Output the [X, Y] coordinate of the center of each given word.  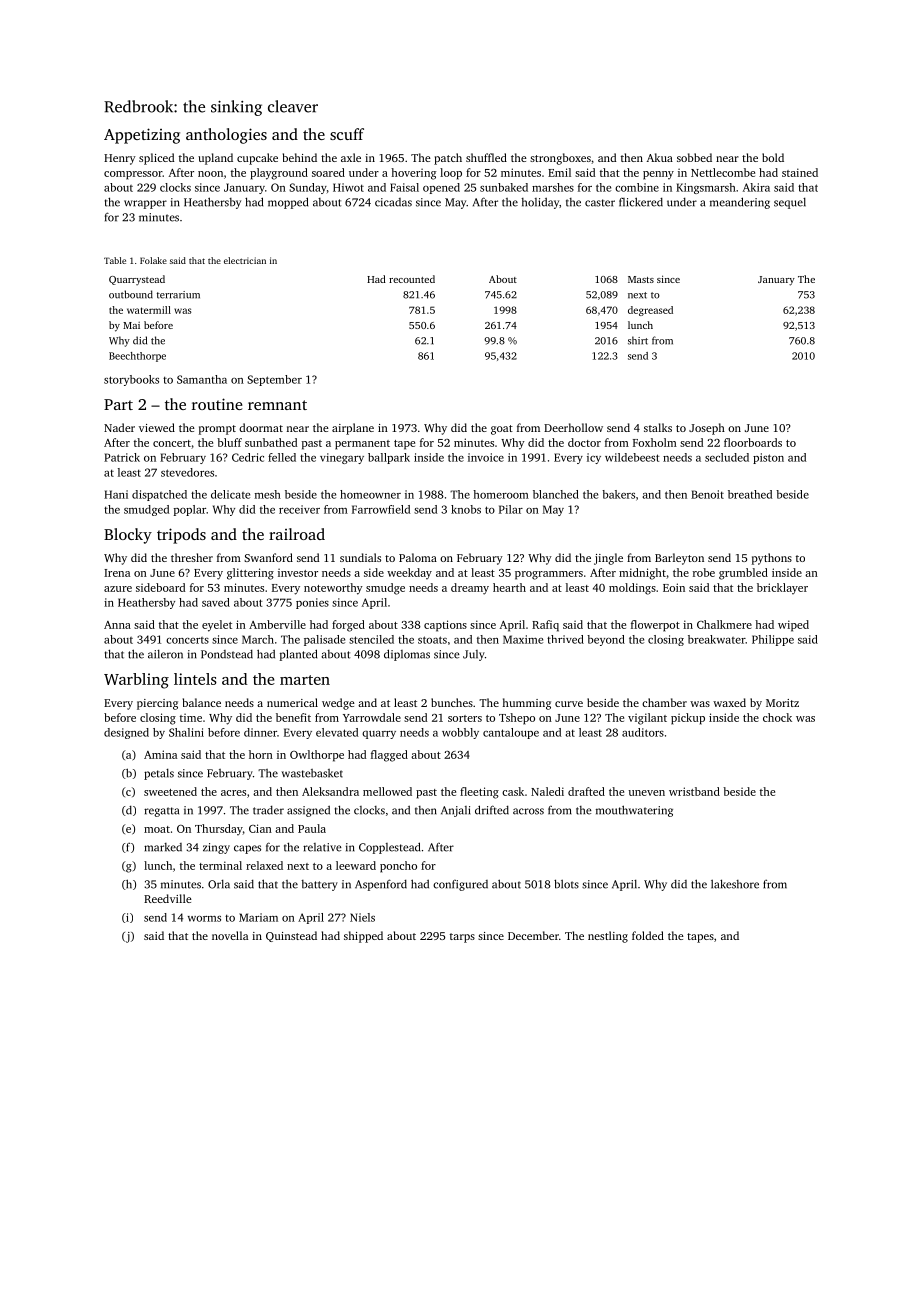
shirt [638, 340]
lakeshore [735, 884]
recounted [412, 279]
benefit [293, 717]
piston [768, 458]
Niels [362, 917]
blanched [556, 494]
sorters [465, 718]
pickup [688, 719]
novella [230, 935]
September [274, 380]
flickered [641, 202]
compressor [133, 175]
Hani [116, 494]
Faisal [404, 187]
